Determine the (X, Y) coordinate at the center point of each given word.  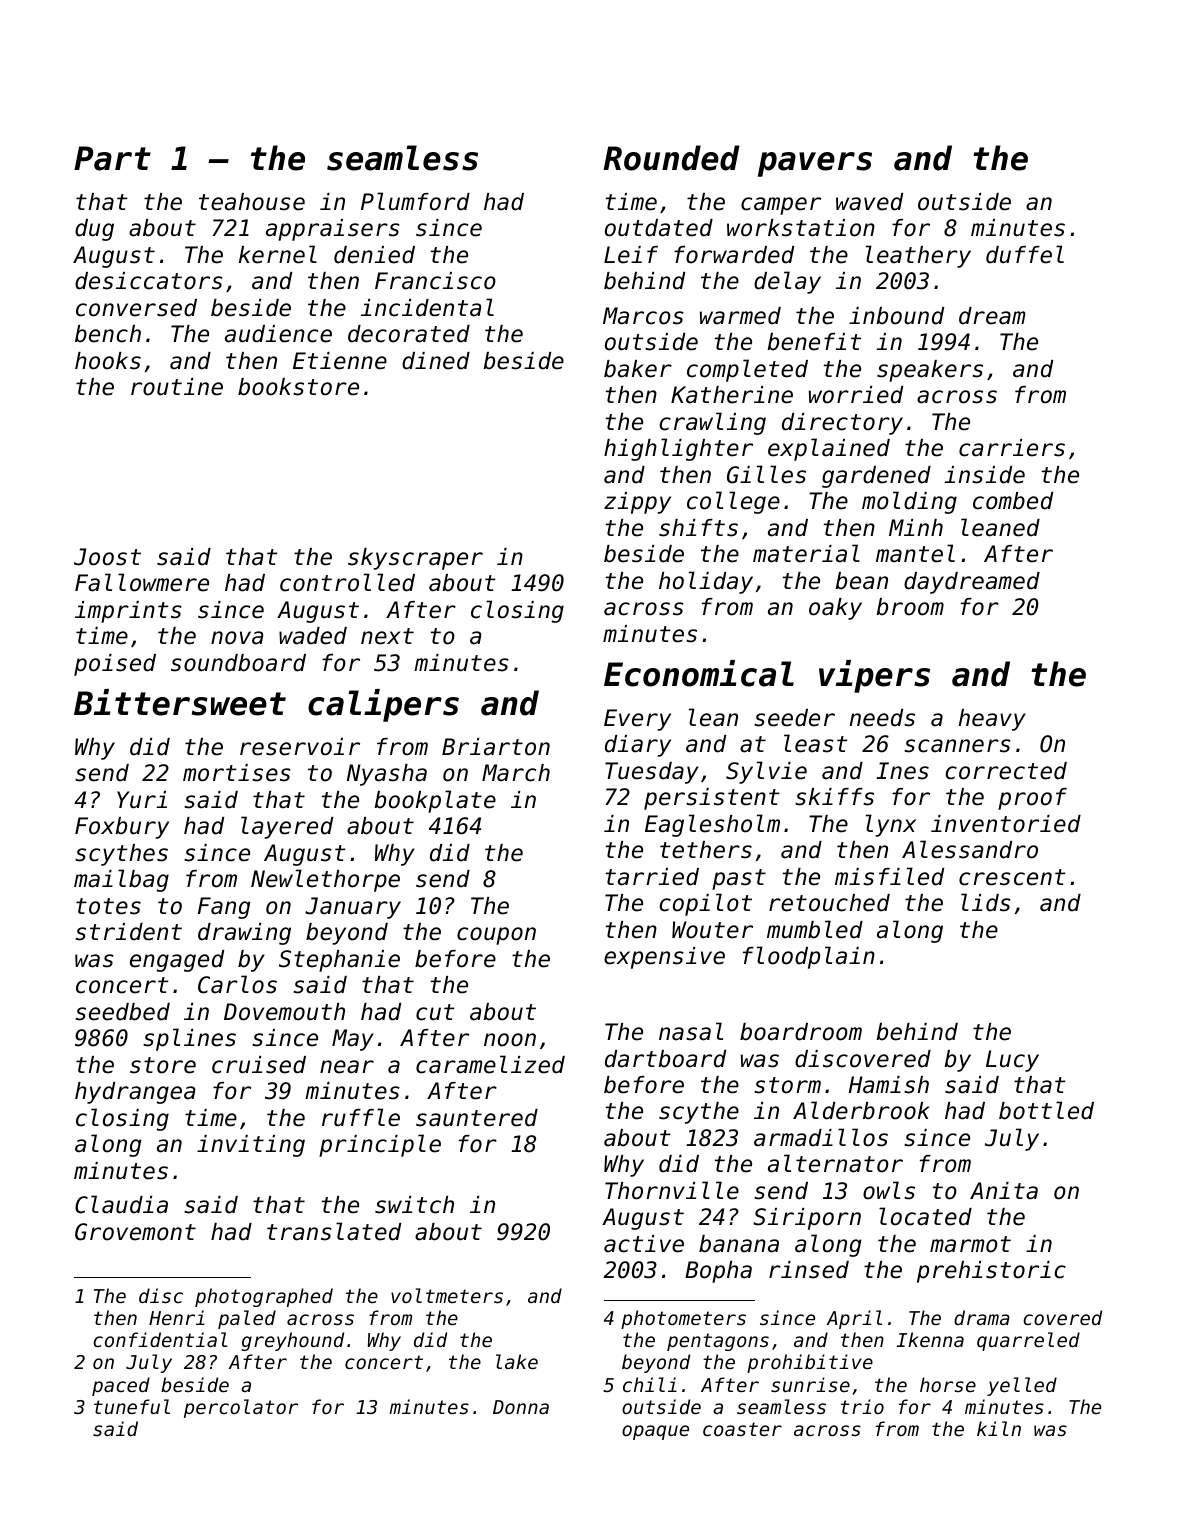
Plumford (415, 201)
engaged (177, 961)
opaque (655, 1432)
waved (869, 202)
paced (121, 1386)
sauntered (477, 1118)
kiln (999, 1428)
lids (986, 902)
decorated (409, 334)
